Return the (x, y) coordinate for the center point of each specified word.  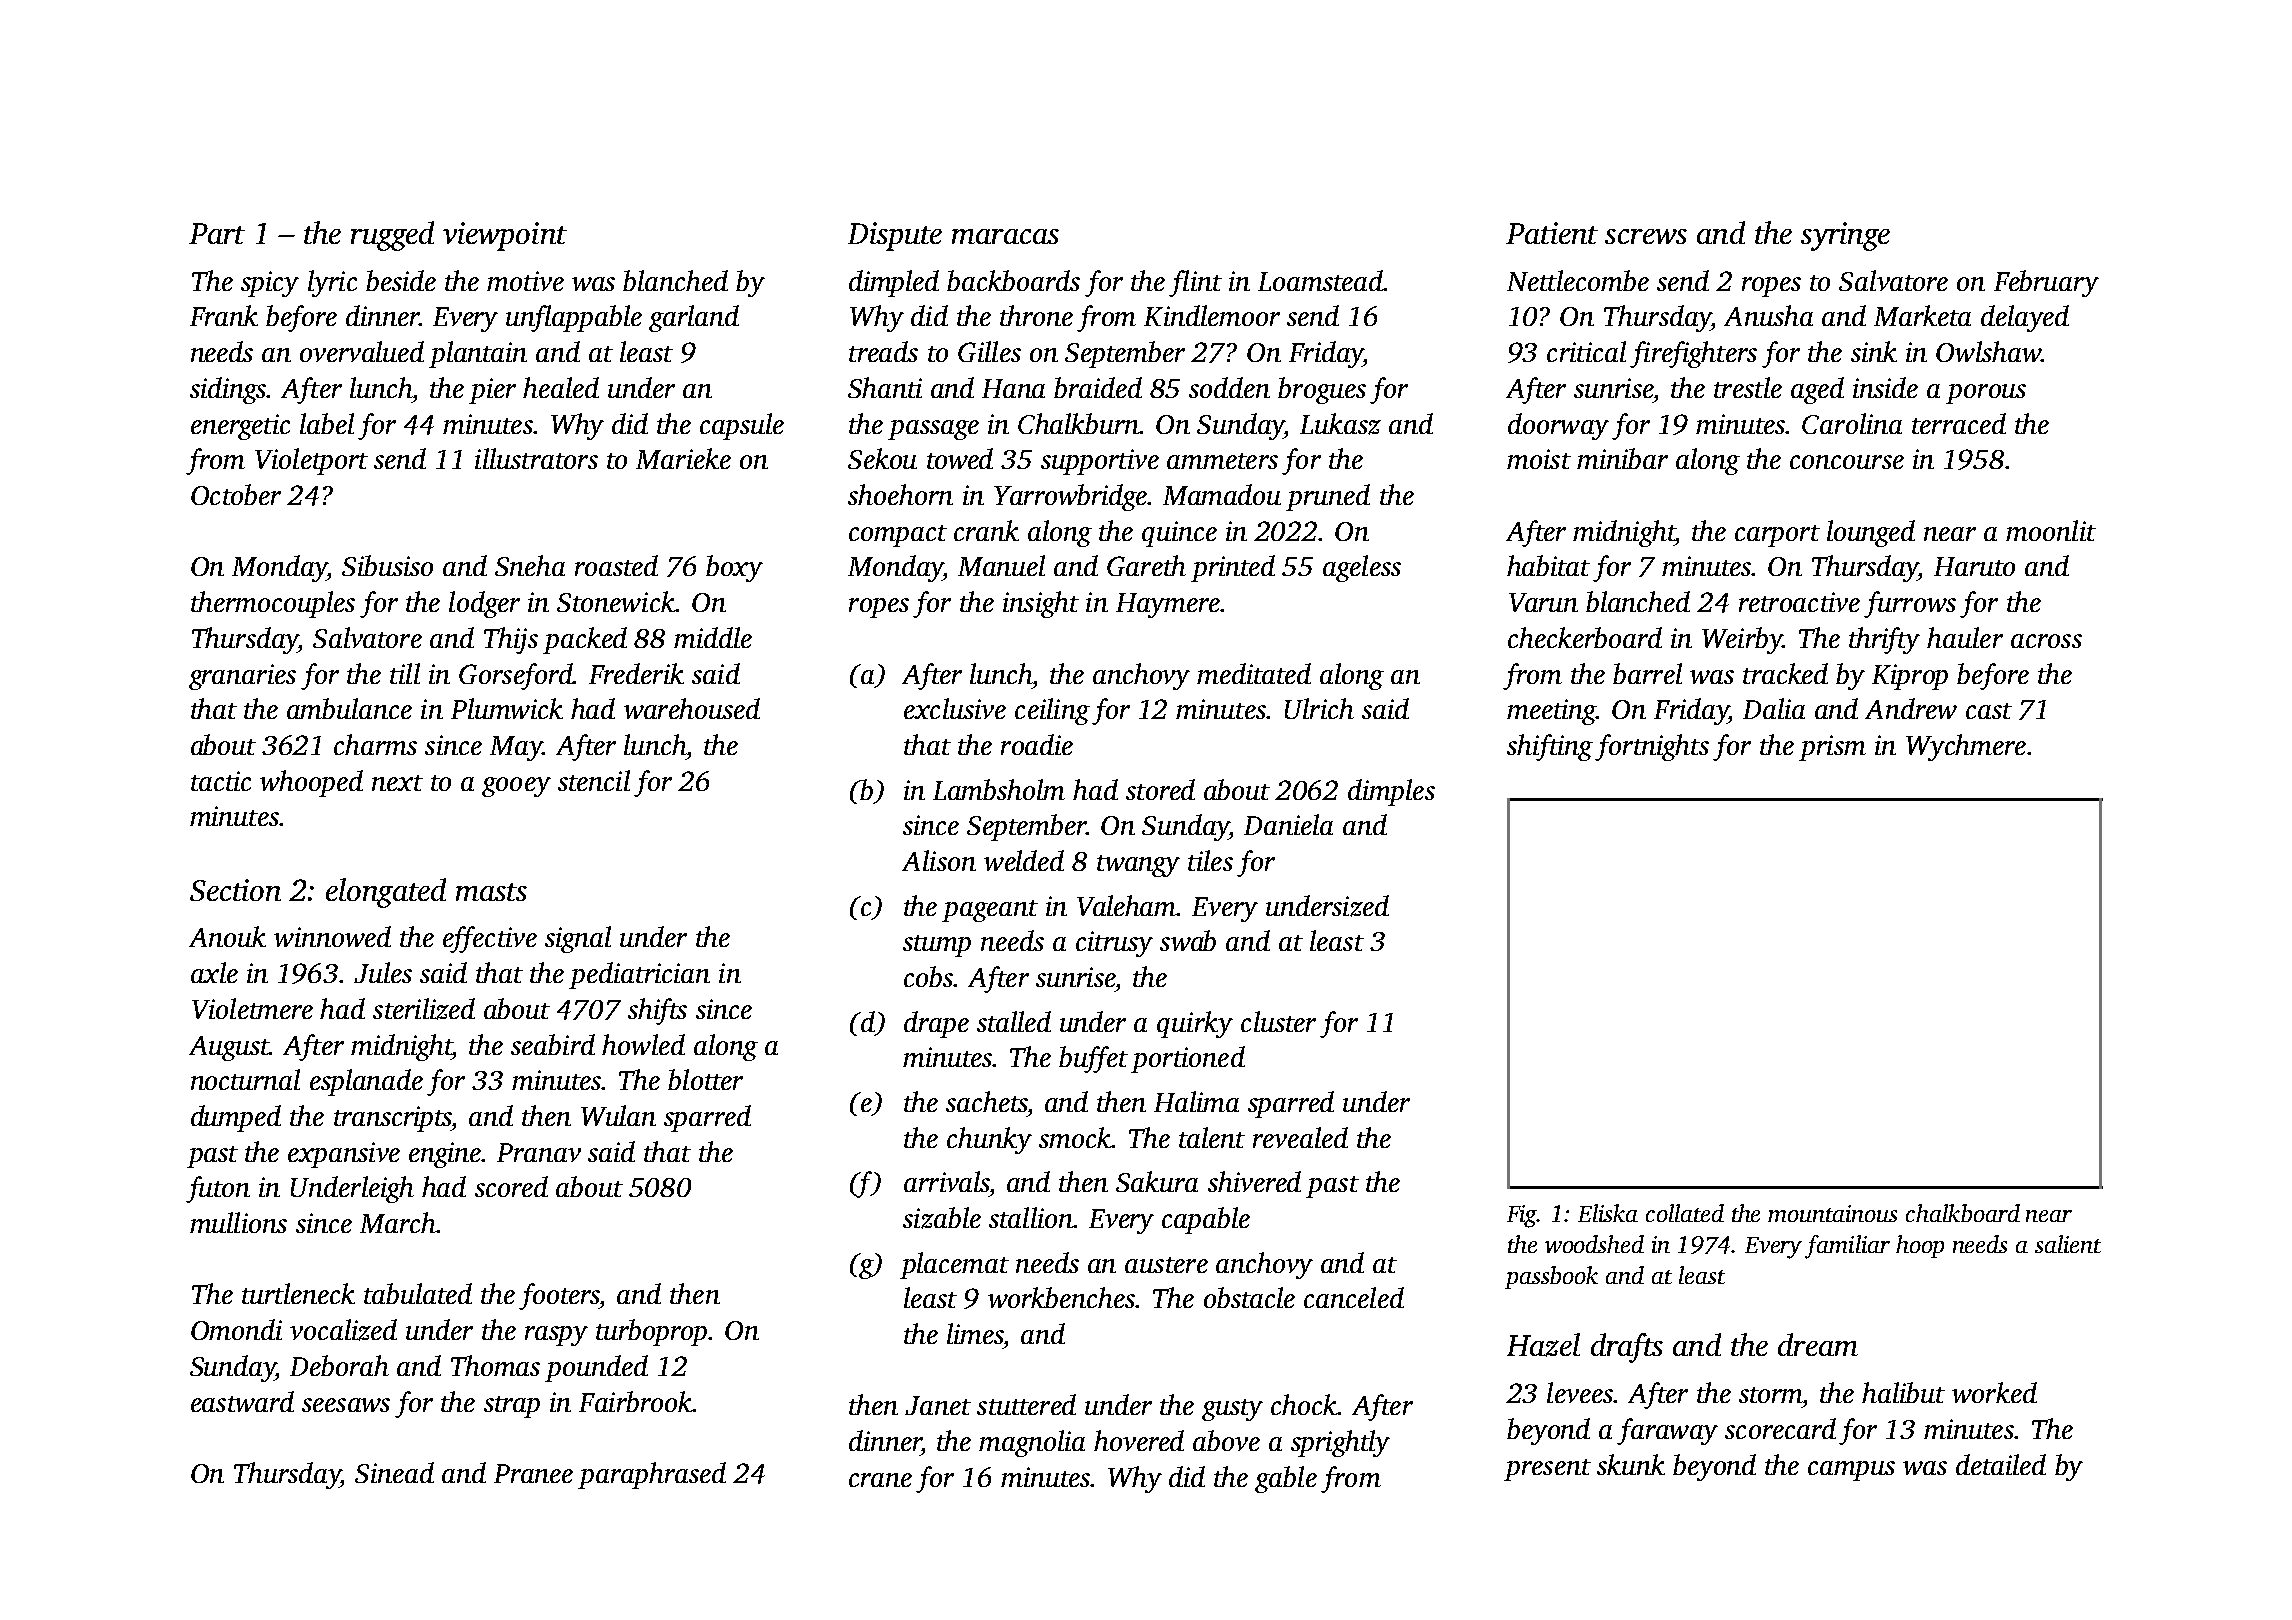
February (2046, 283)
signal (578, 939)
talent (1212, 1137)
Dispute (895, 236)
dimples (1391, 792)
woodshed (1594, 1244)
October (236, 494)
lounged (1871, 533)
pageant (990, 911)
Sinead (394, 1472)
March (398, 1222)
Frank (224, 315)
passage (933, 430)
